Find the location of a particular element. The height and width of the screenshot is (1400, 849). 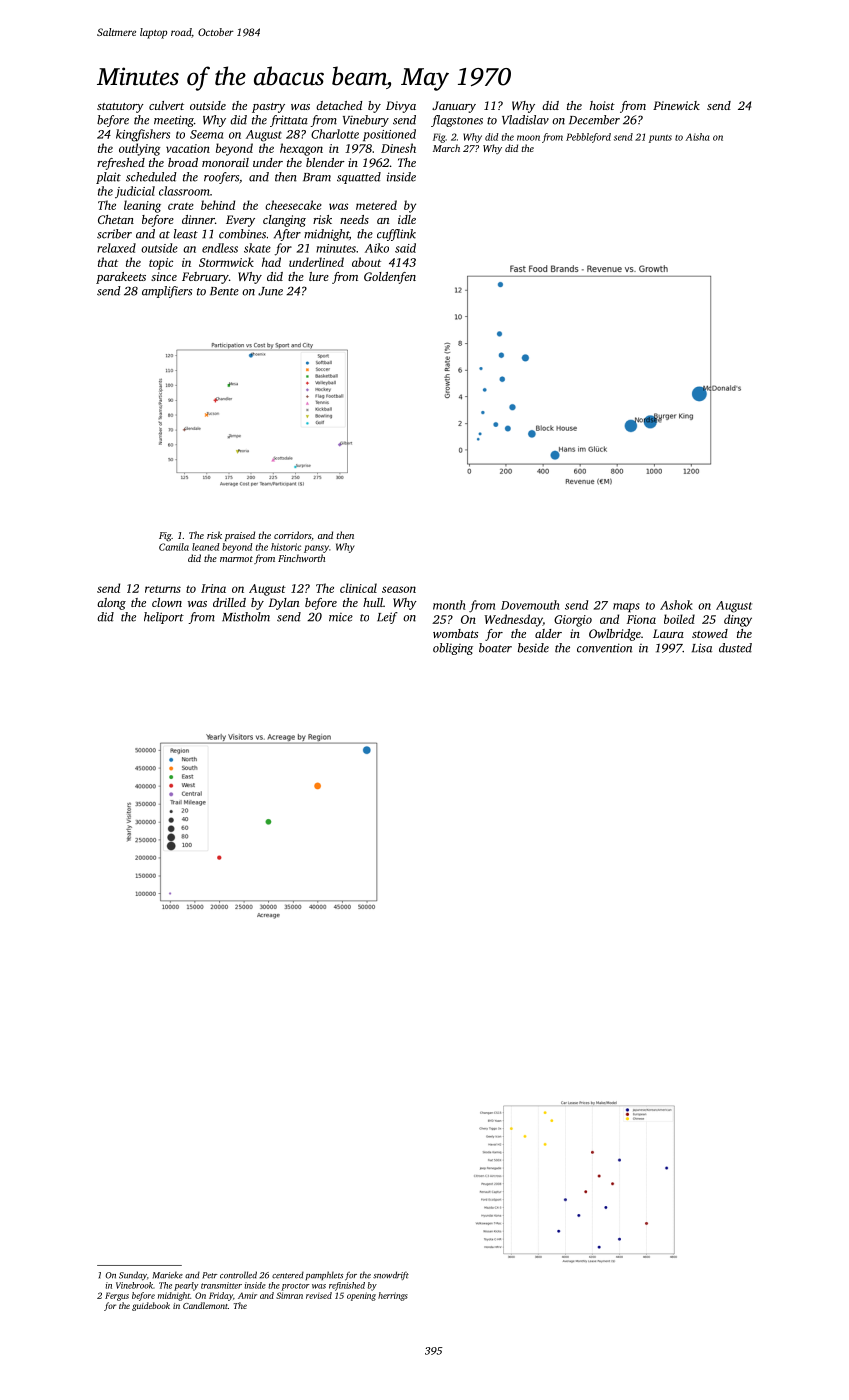

boater is located at coordinates (495, 648).
